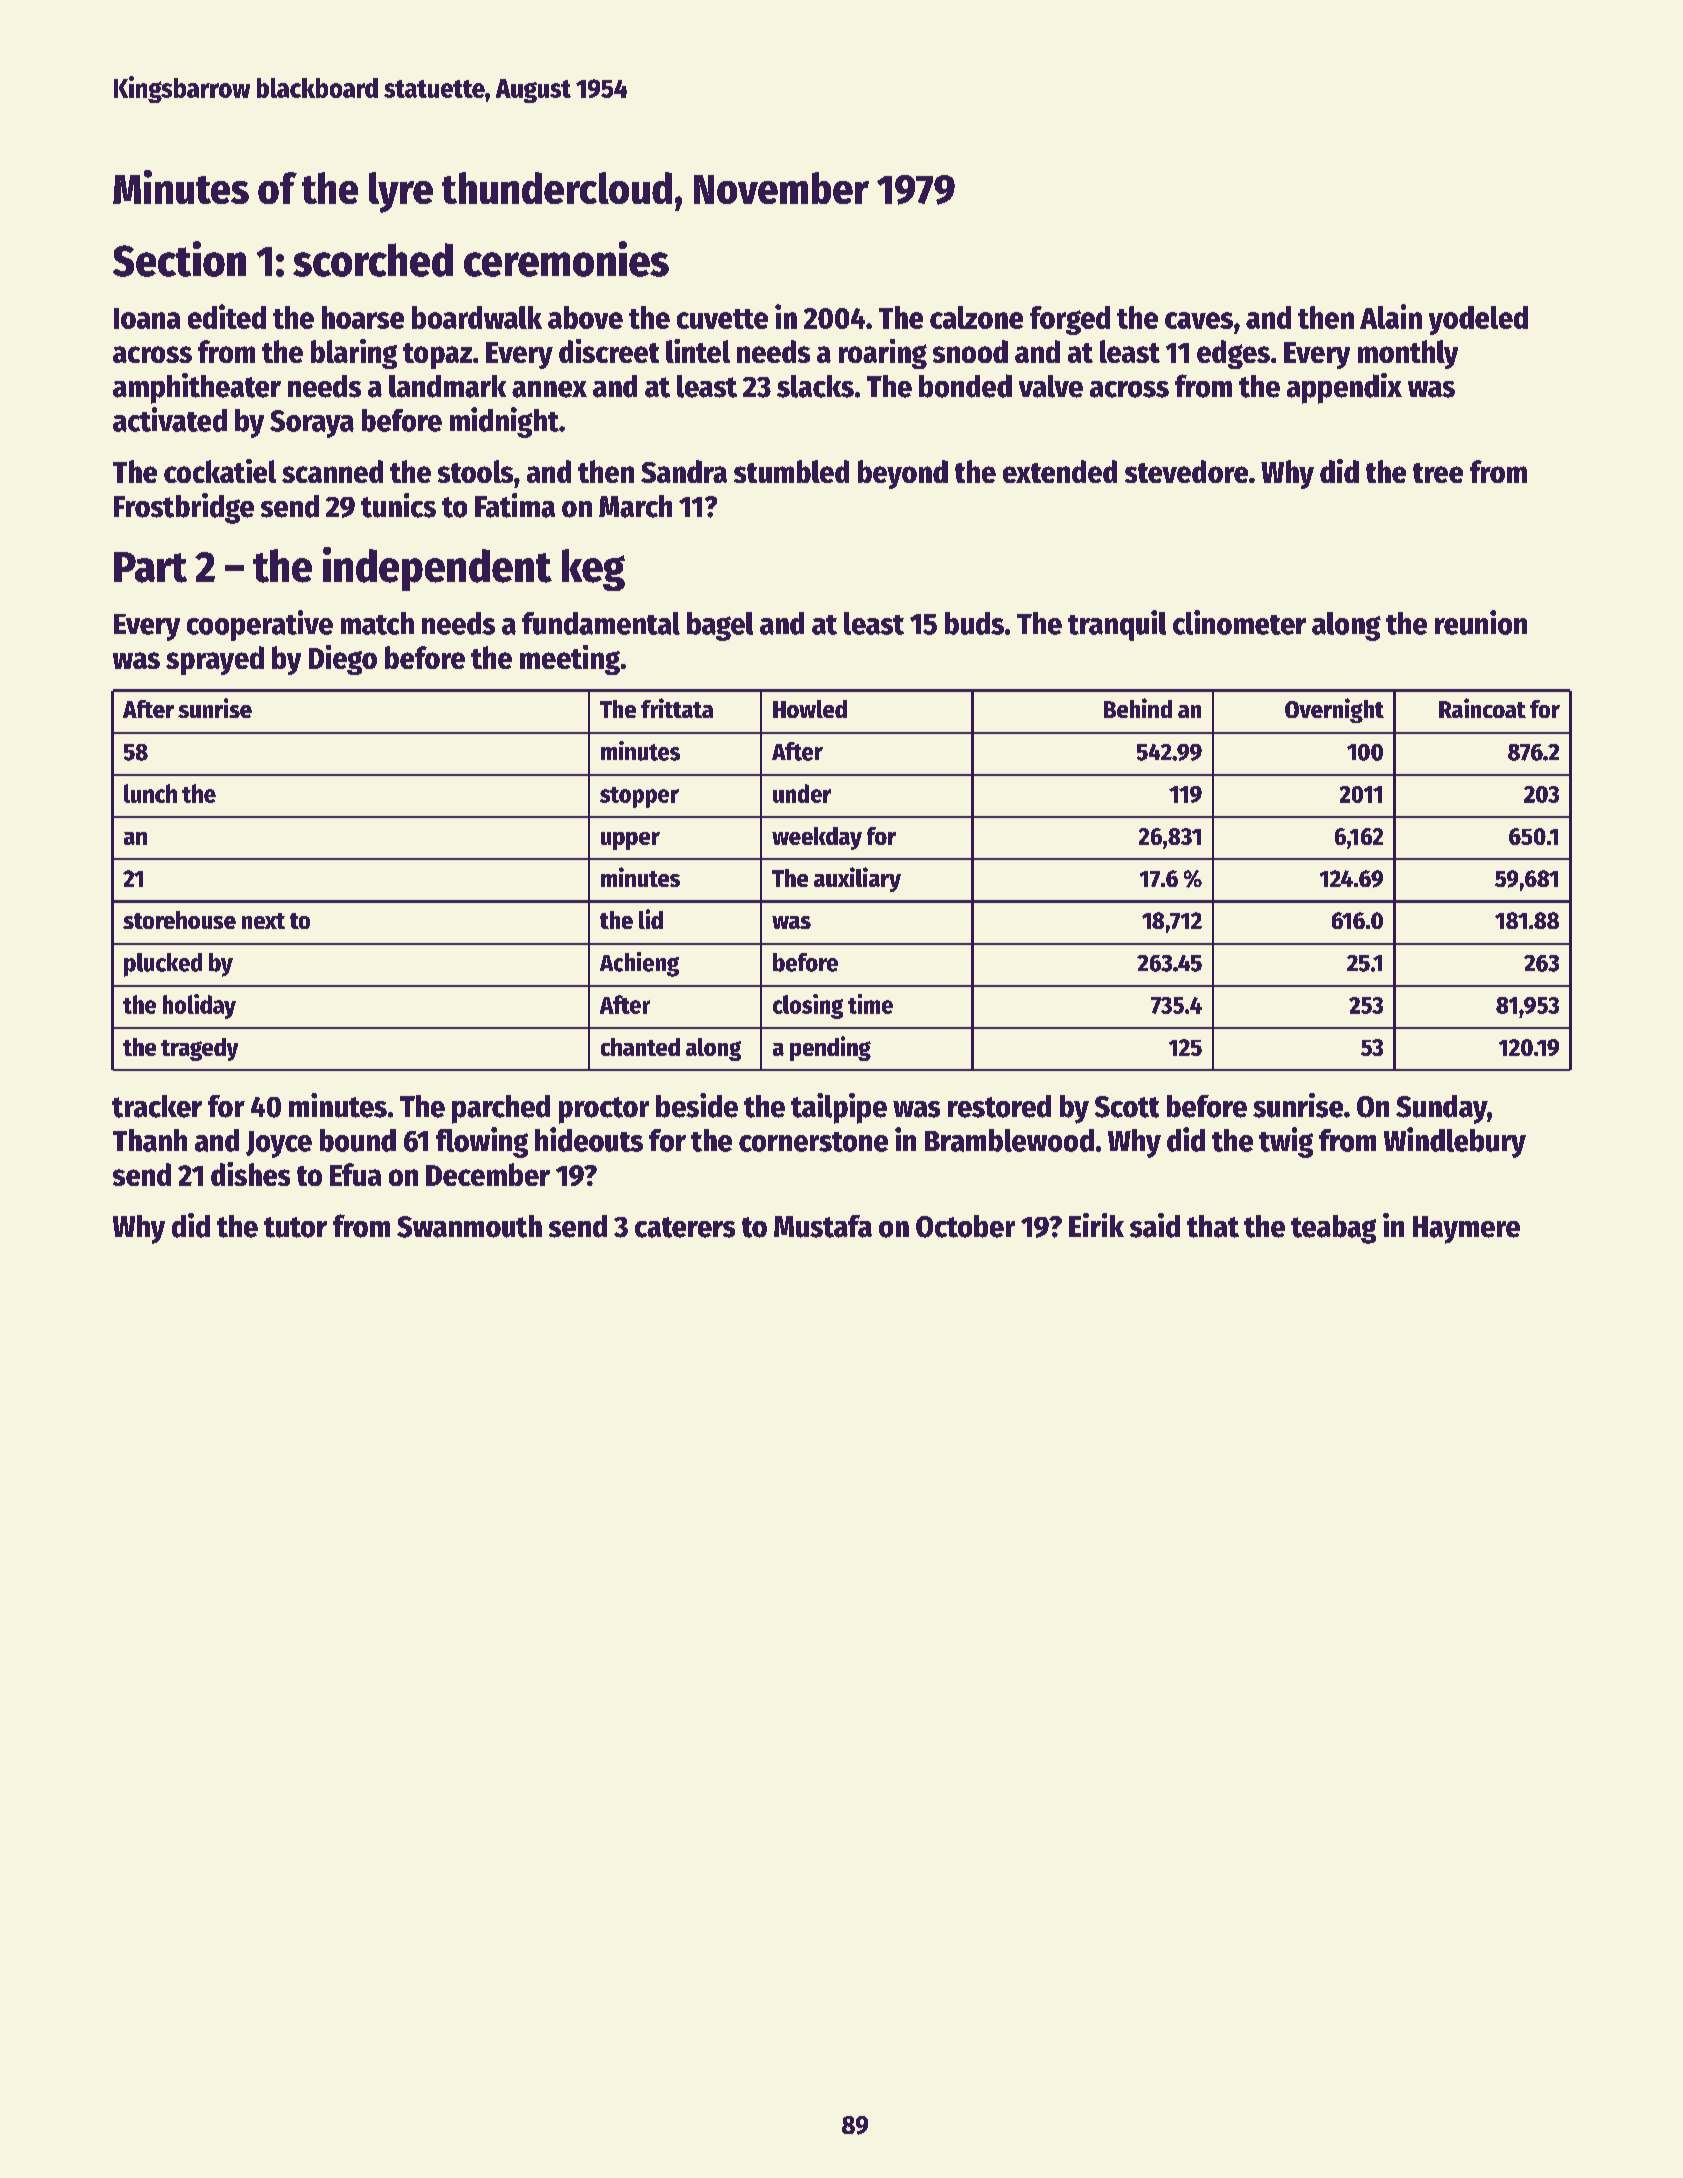  Describe the element at coordinates (857, 879) in the page. I see `auxiliary` at that location.
